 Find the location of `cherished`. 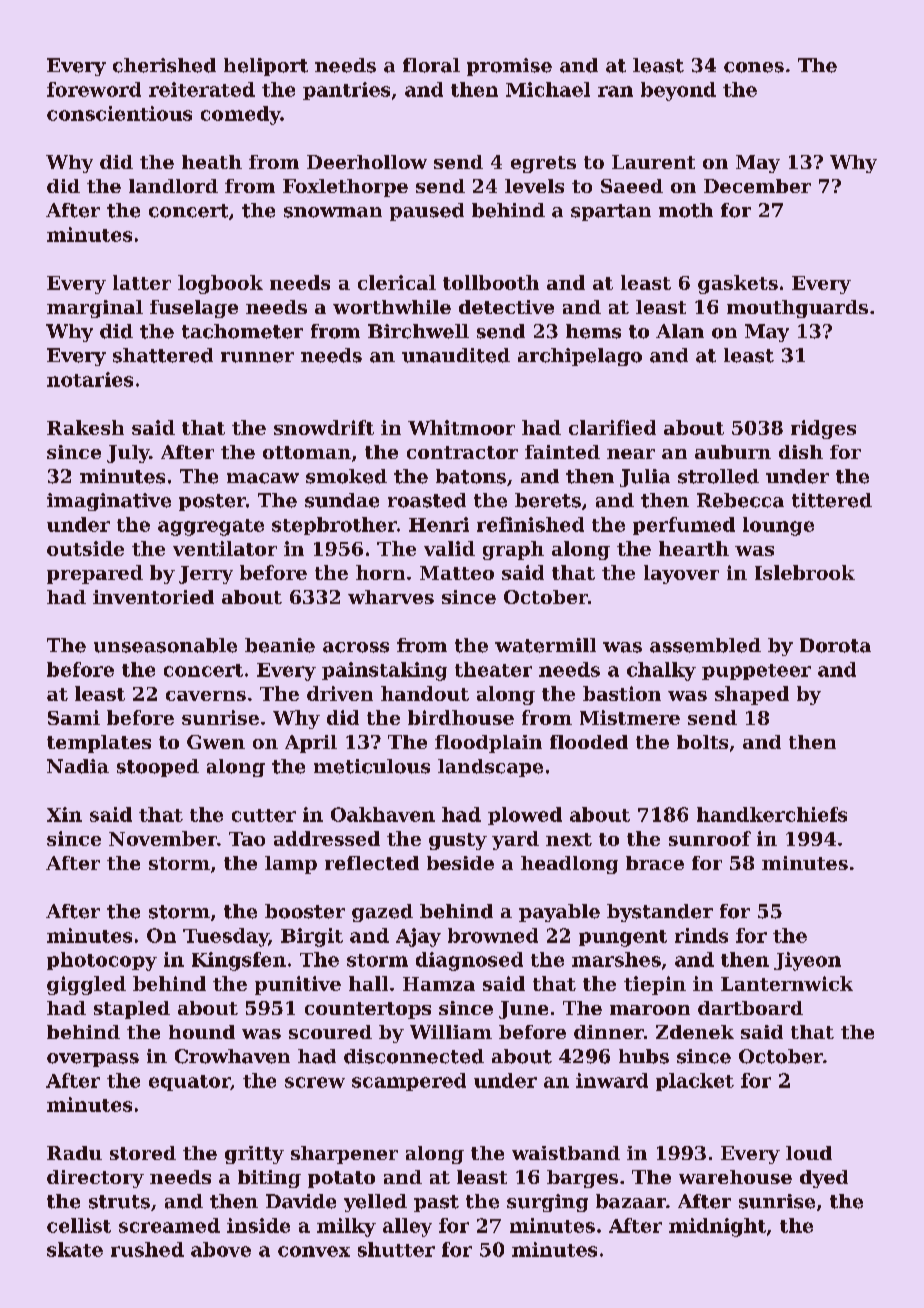

cherished is located at coordinates (164, 65).
